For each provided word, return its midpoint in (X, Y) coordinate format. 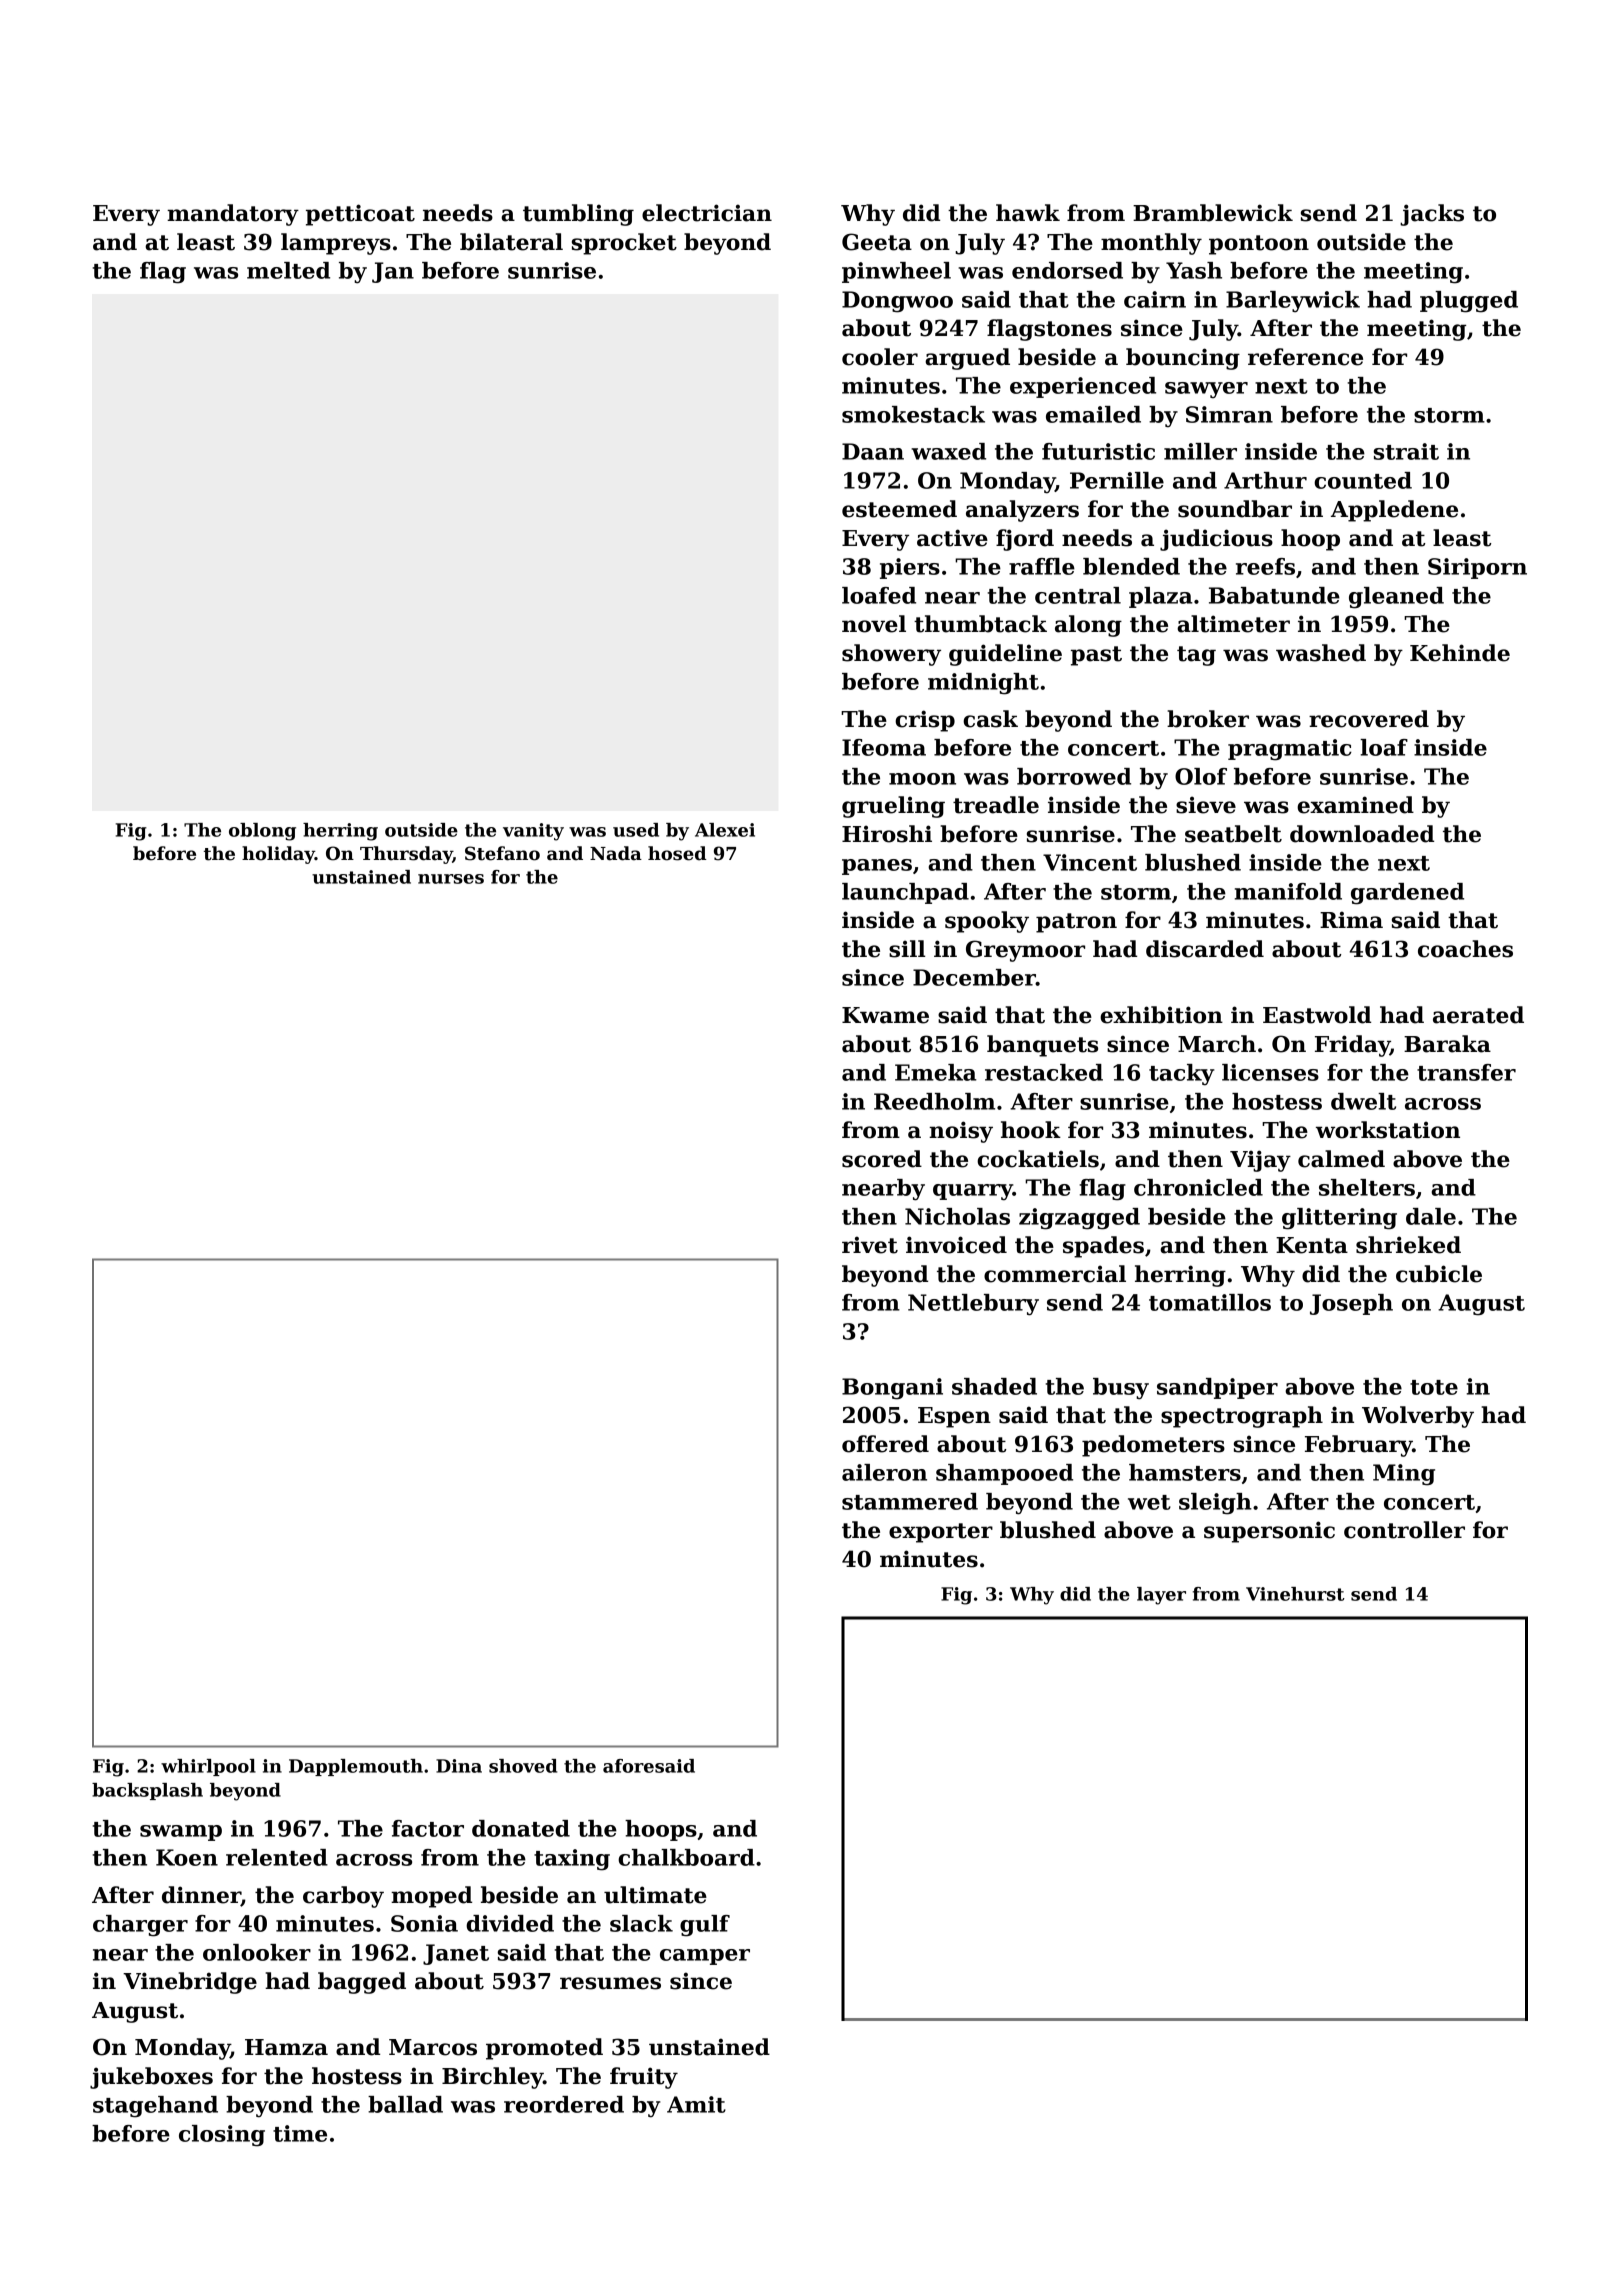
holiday (278, 855)
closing (222, 2136)
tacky (1182, 1075)
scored (882, 1159)
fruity (644, 2078)
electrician (707, 213)
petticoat (360, 215)
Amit (696, 2104)
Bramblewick (1213, 213)
